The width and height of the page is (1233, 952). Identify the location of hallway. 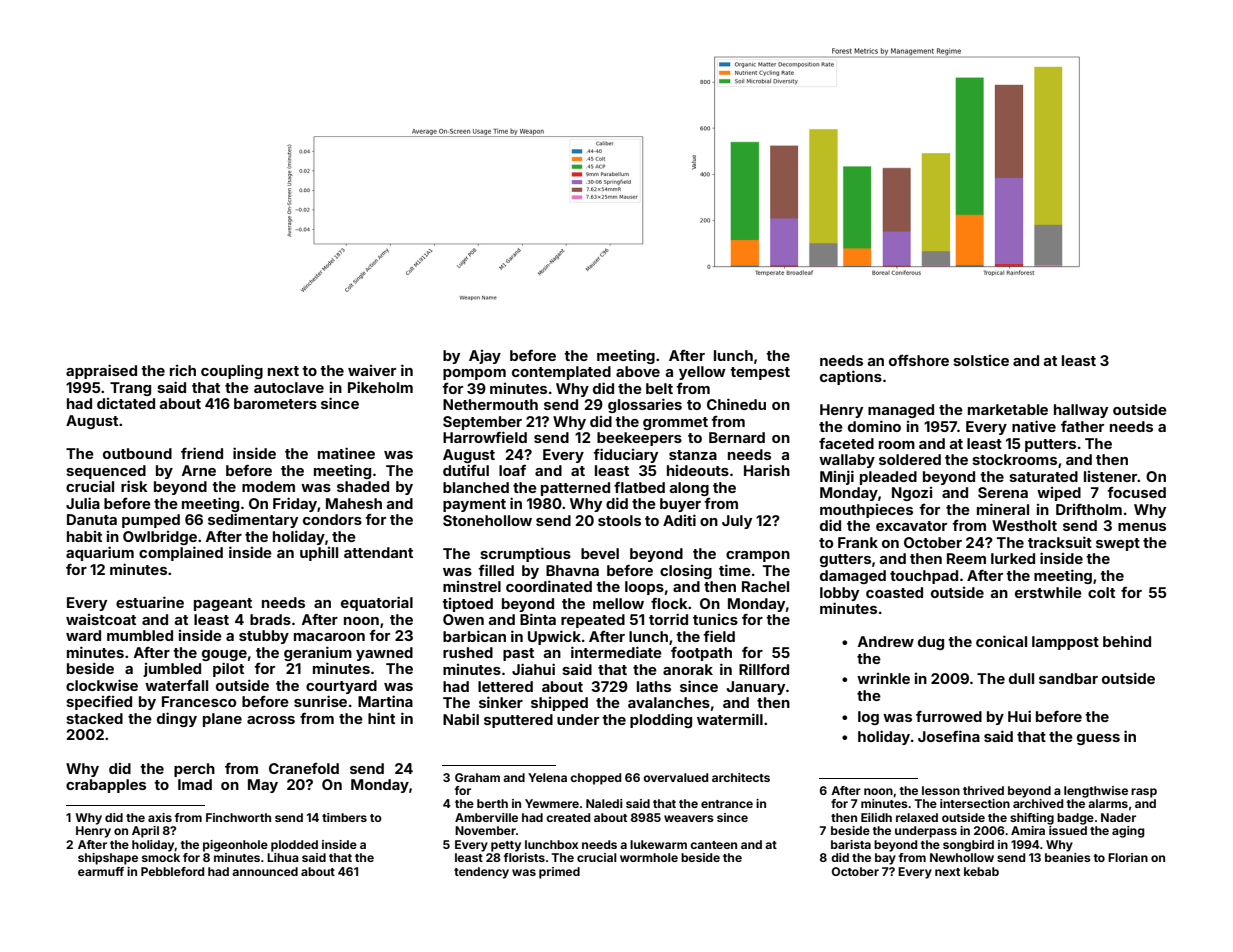
(1081, 411).
